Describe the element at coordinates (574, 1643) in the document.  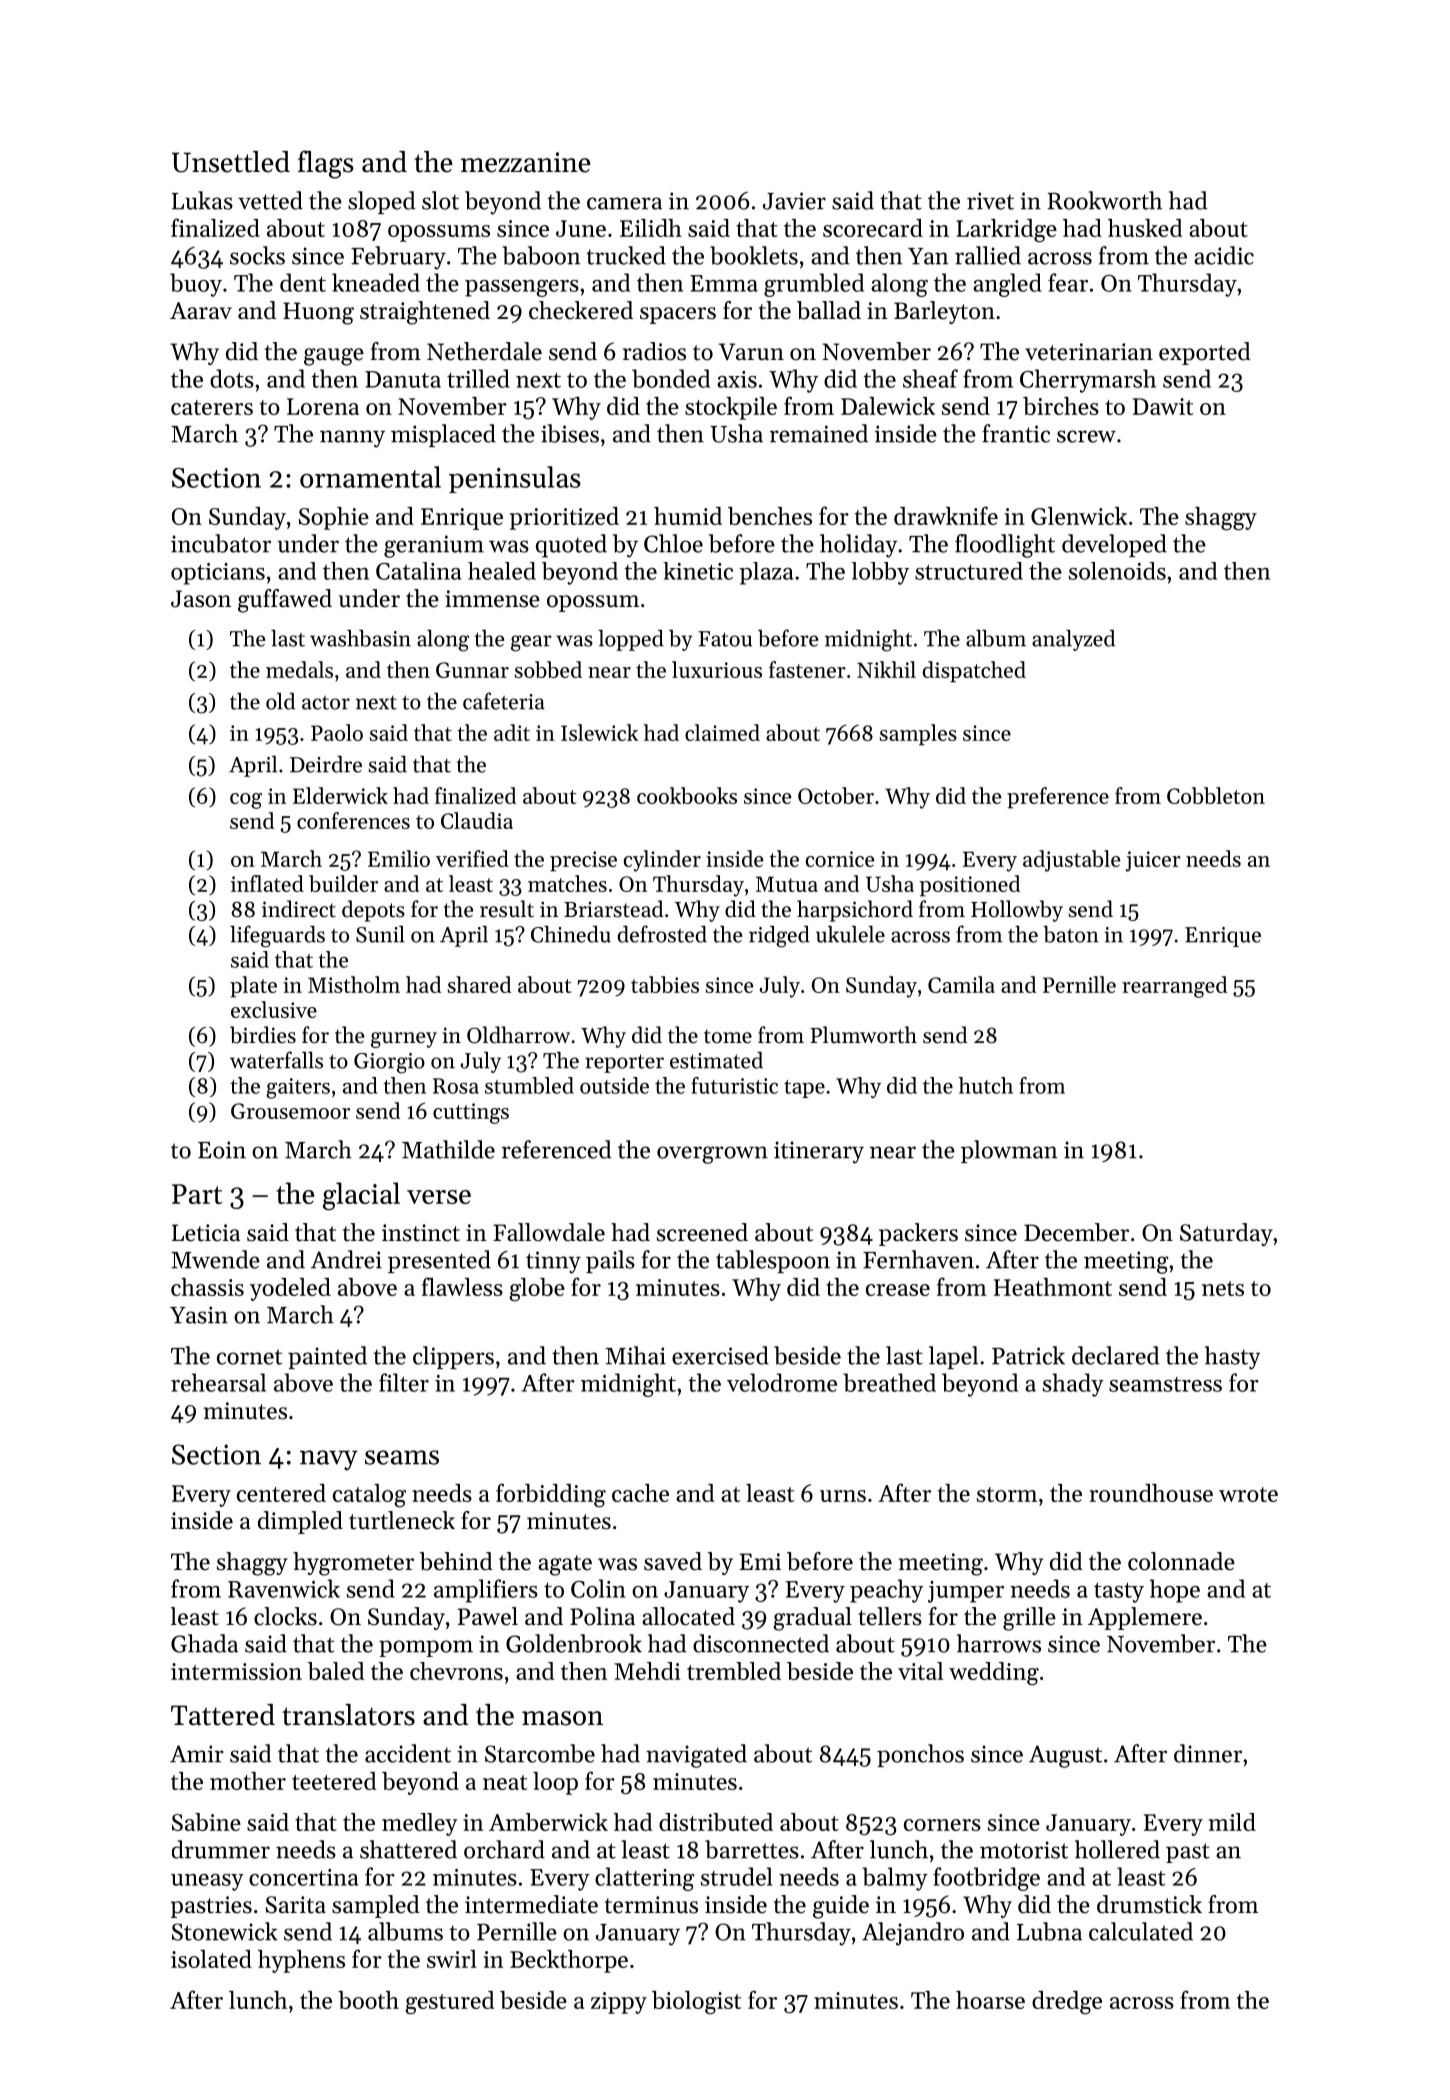
I see `Goldenbrook` at that location.
